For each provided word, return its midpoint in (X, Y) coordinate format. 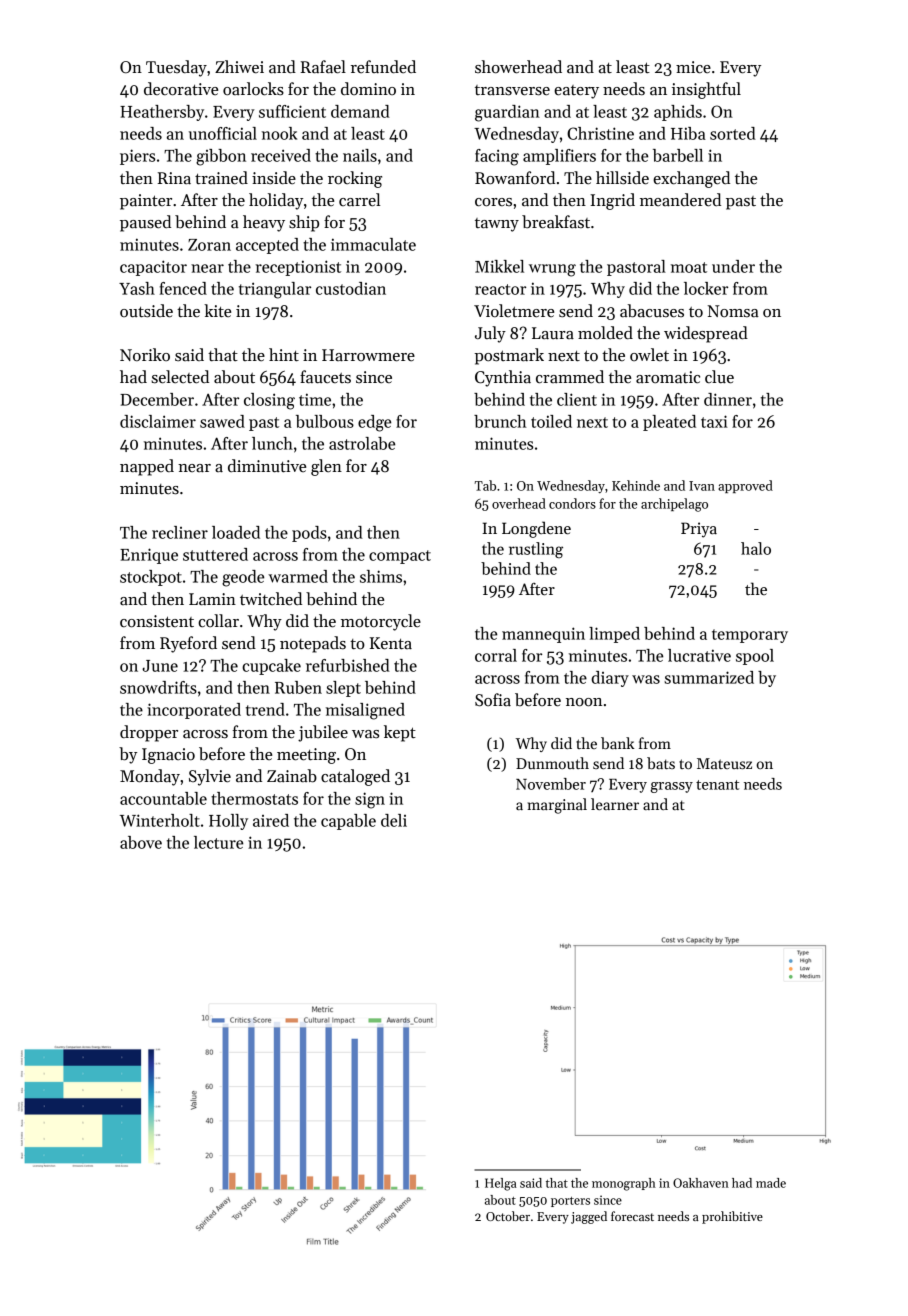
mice (693, 67)
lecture (218, 842)
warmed (298, 576)
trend (265, 709)
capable (348, 822)
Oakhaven (701, 1183)
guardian (507, 113)
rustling (536, 550)
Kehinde (636, 485)
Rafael (323, 67)
